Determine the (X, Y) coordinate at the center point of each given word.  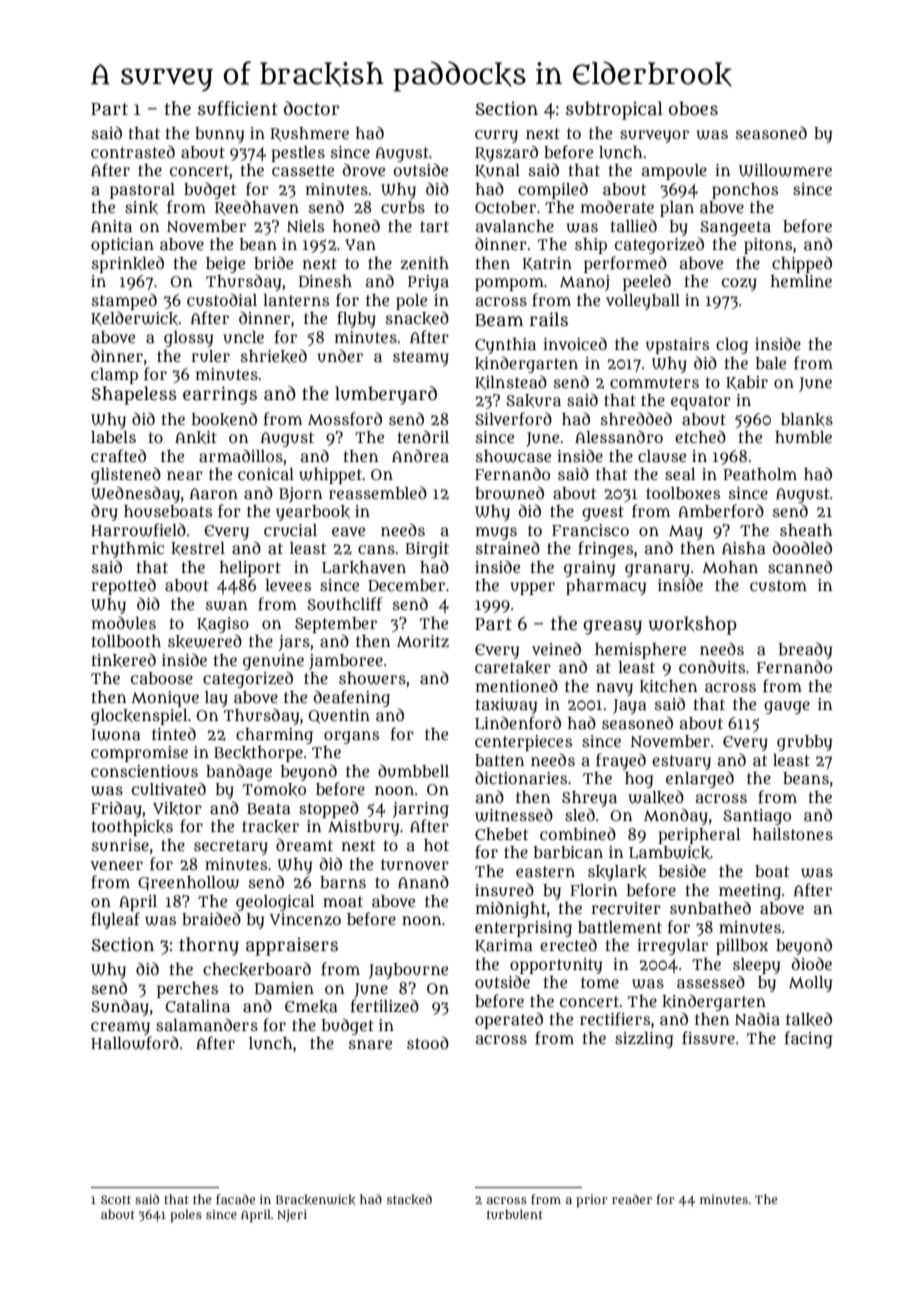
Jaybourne (408, 971)
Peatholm (760, 474)
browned (509, 493)
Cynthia (505, 346)
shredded (636, 418)
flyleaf (115, 920)
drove (364, 169)
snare (370, 1044)
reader (632, 1199)
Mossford (345, 419)
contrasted (133, 151)
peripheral (699, 836)
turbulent (515, 1214)
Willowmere (785, 170)
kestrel (198, 548)
